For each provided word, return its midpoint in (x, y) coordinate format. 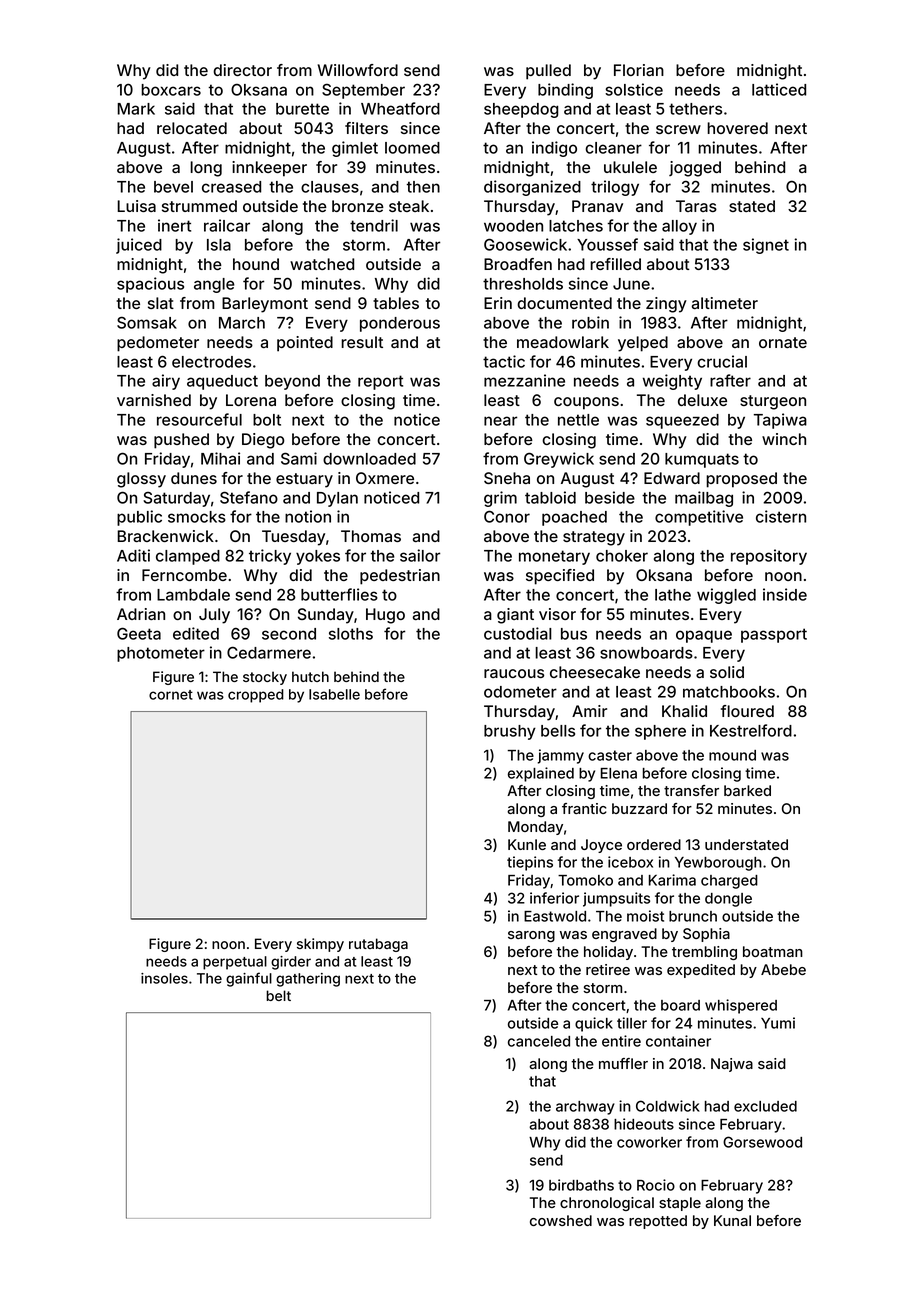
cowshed (561, 1220)
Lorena (251, 400)
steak (409, 206)
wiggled (726, 596)
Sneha (507, 478)
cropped (256, 696)
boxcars (171, 90)
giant (515, 616)
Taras (696, 206)
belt (278, 995)
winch (784, 439)
